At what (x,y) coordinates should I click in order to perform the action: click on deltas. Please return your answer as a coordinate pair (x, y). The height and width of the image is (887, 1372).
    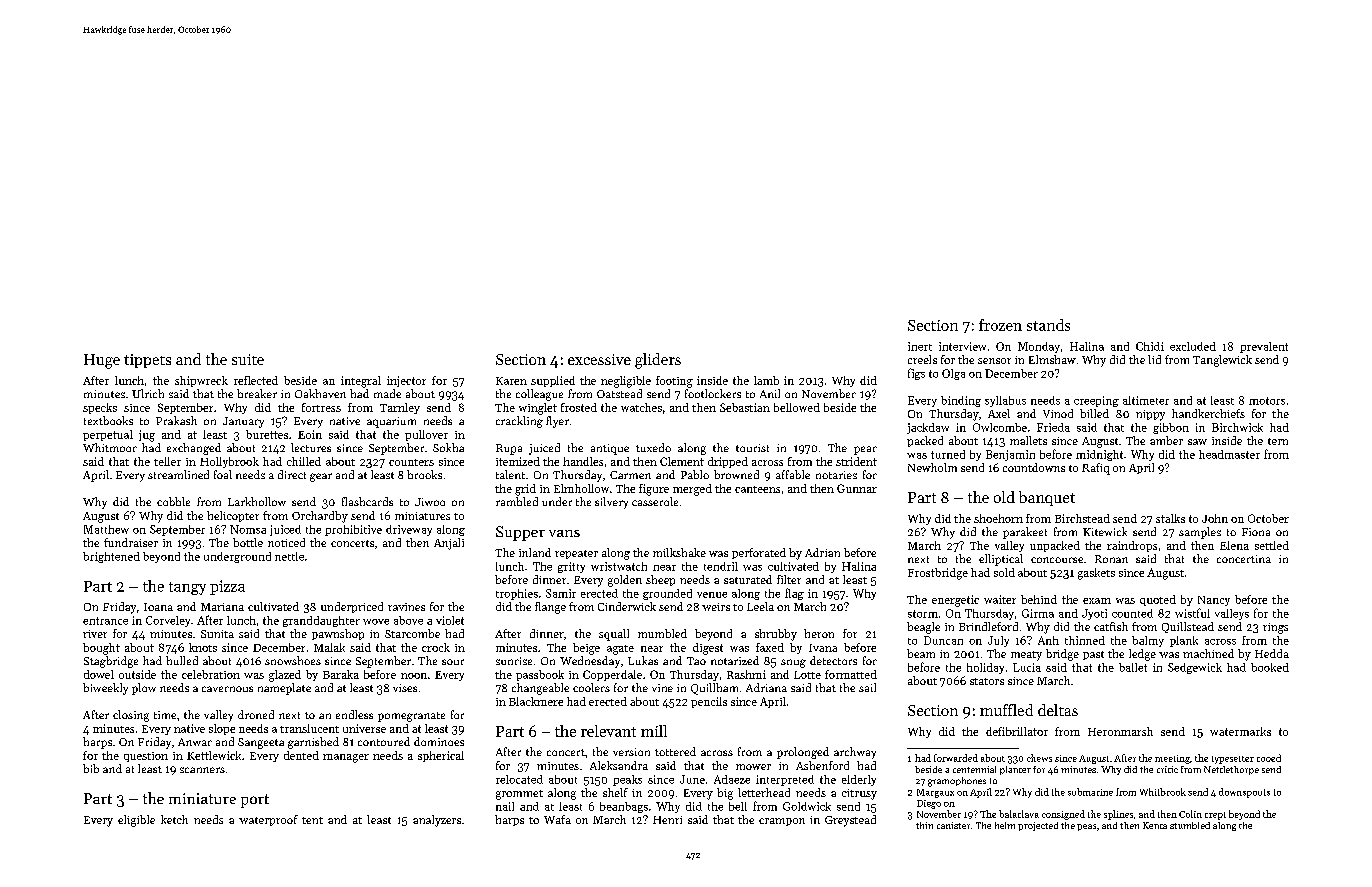
    Looking at the image, I should click on (1058, 710).
